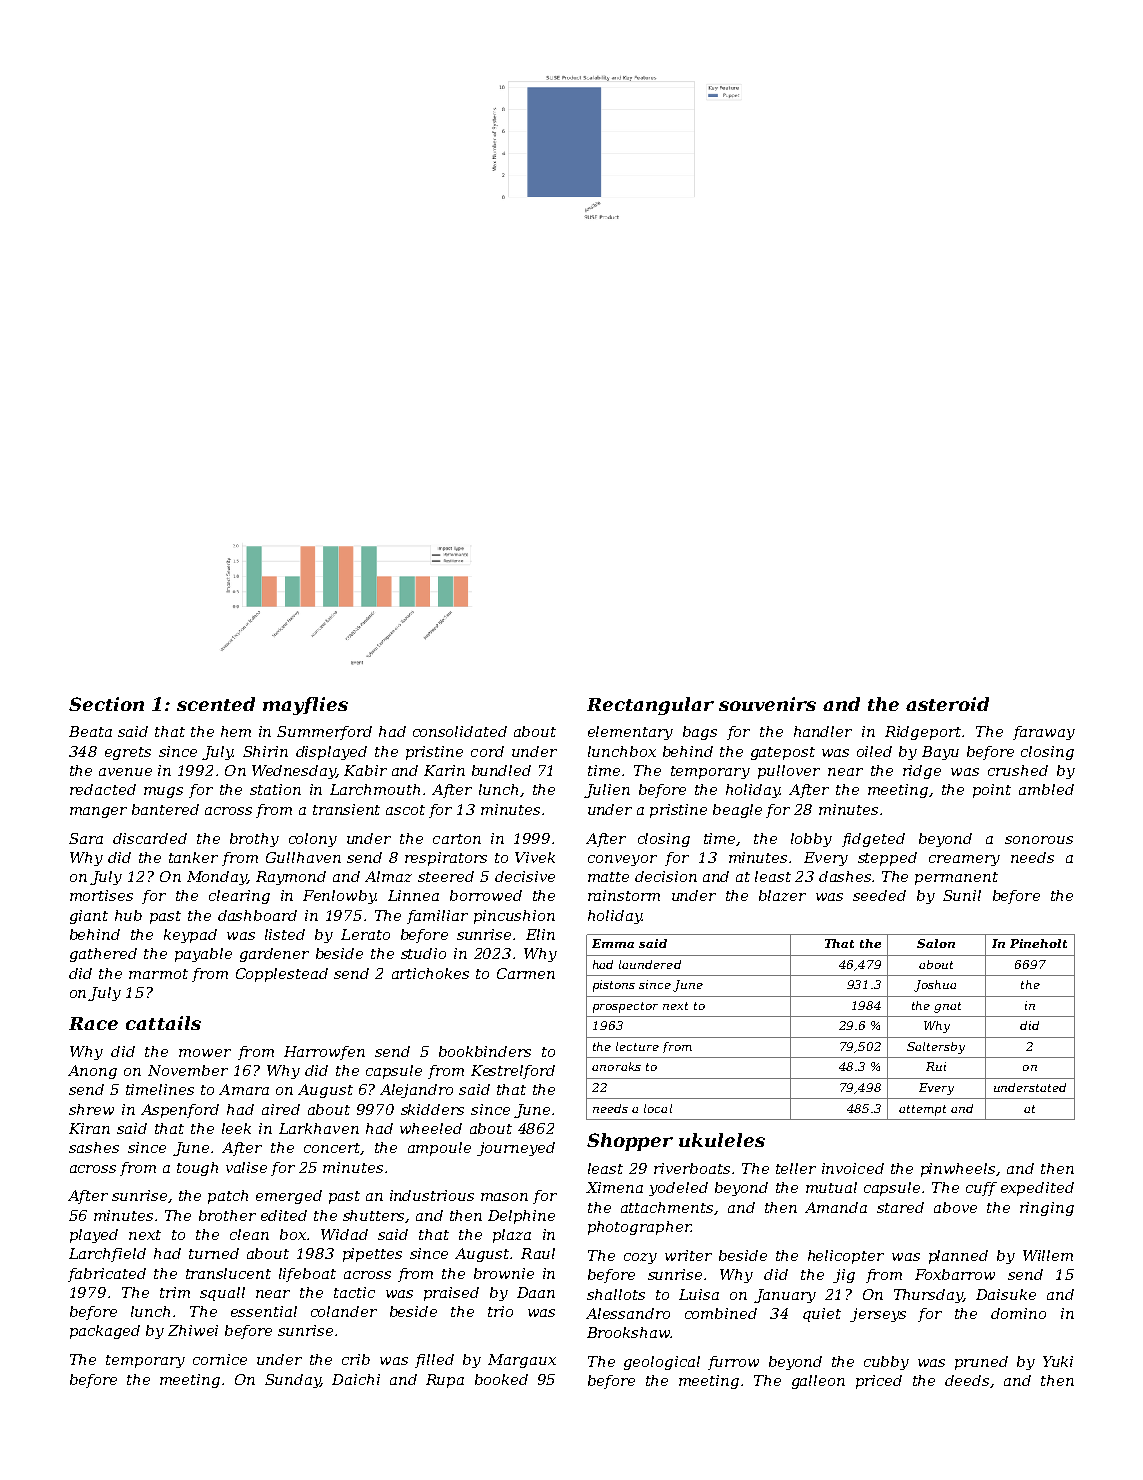 This page has width=1143, height=1480. I want to click on cornice, so click(220, 1359).
